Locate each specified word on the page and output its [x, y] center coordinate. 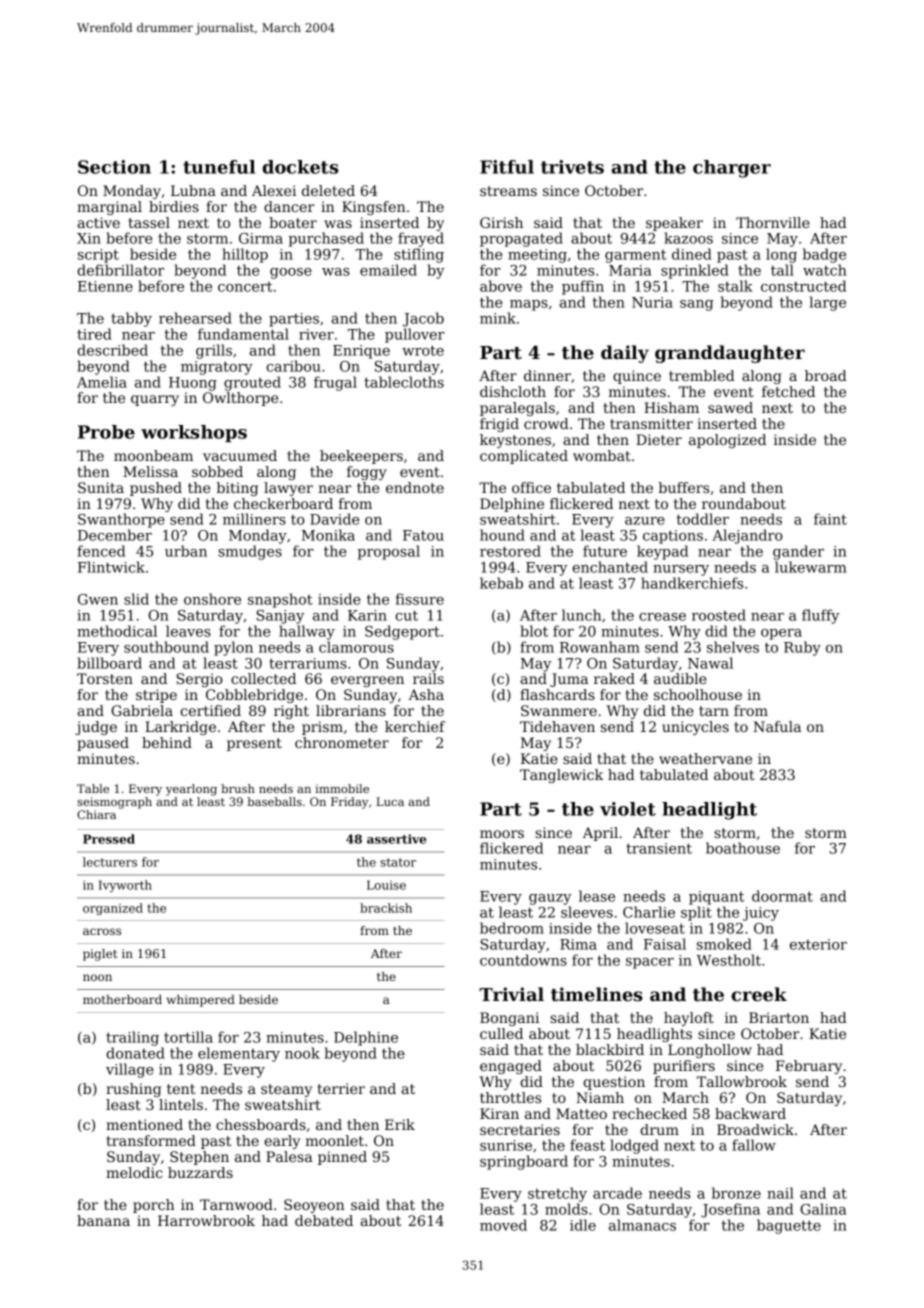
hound [502, 535]
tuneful [219, 167]
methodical [117, 631]
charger [732, 169]
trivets [572, 167]
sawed [730, 407]
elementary [239, 1054]
